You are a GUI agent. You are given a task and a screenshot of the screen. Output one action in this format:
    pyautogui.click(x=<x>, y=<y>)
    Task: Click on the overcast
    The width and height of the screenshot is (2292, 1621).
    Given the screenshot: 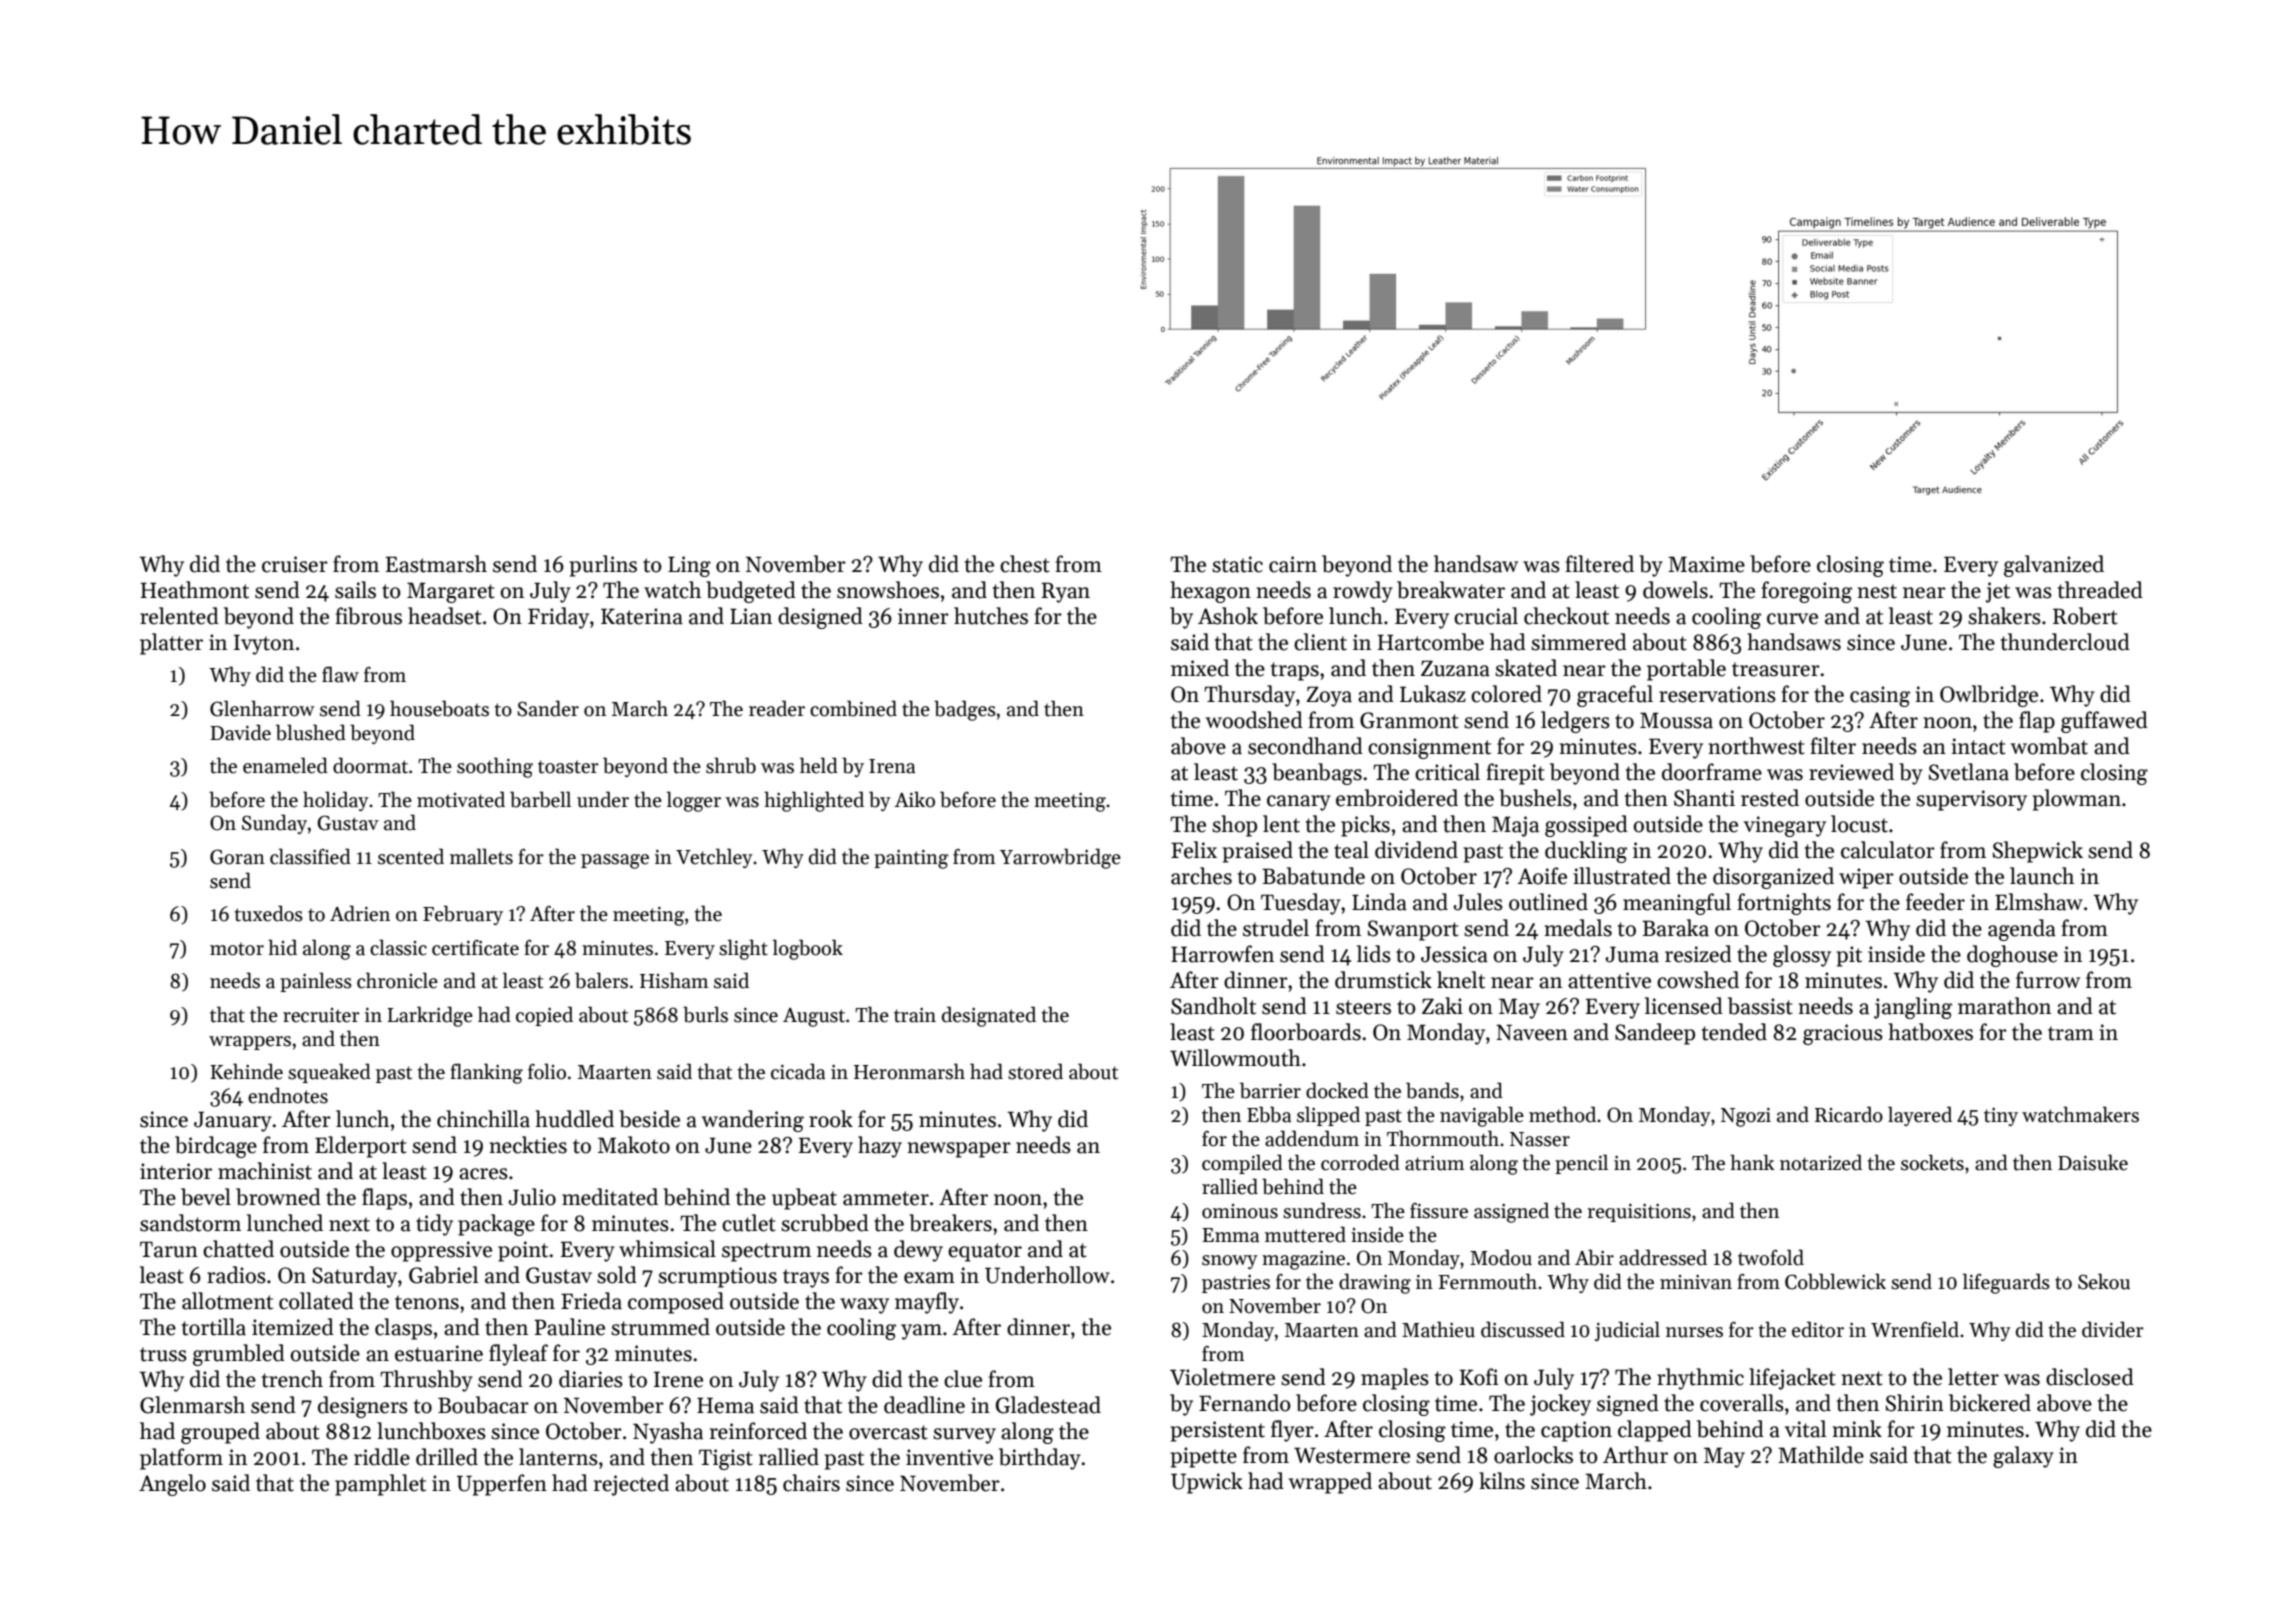 What is the action you would take?
    pyautogui.click(x=888, y=1432)
